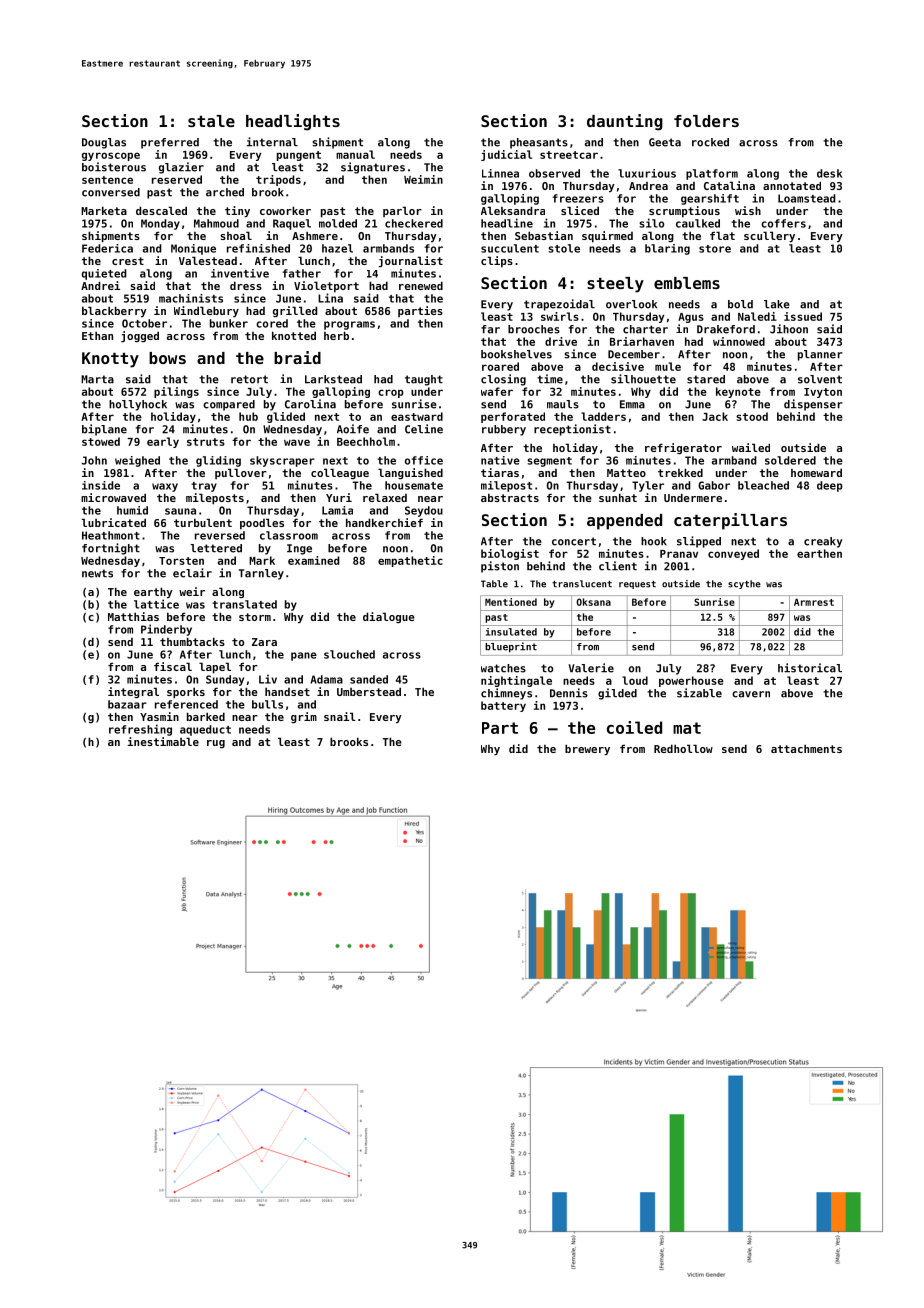  Describe the element at coordinates (216, 744) in the page. I see `rug` at that location.
